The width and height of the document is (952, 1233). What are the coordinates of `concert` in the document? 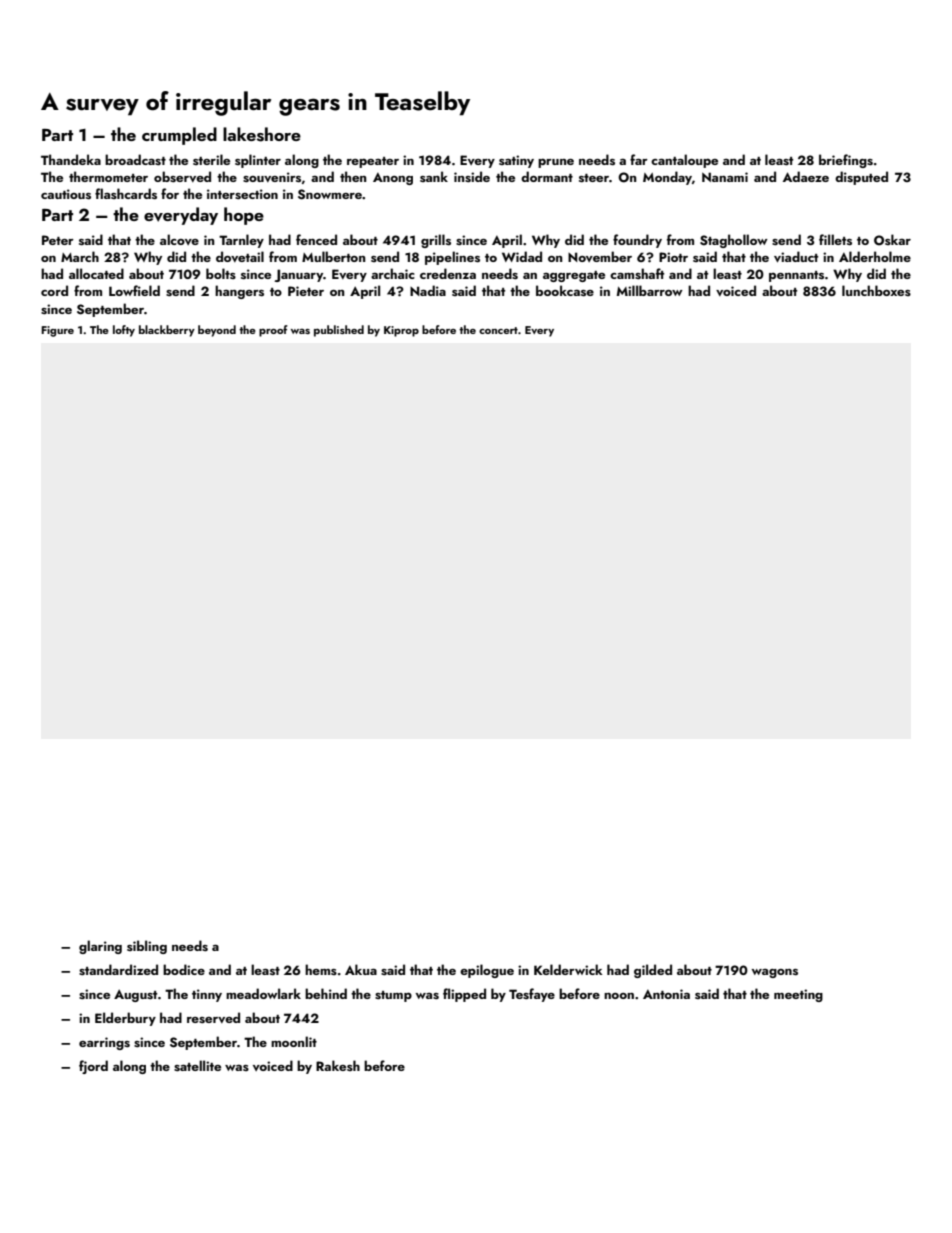 It's located at (498, 330).
